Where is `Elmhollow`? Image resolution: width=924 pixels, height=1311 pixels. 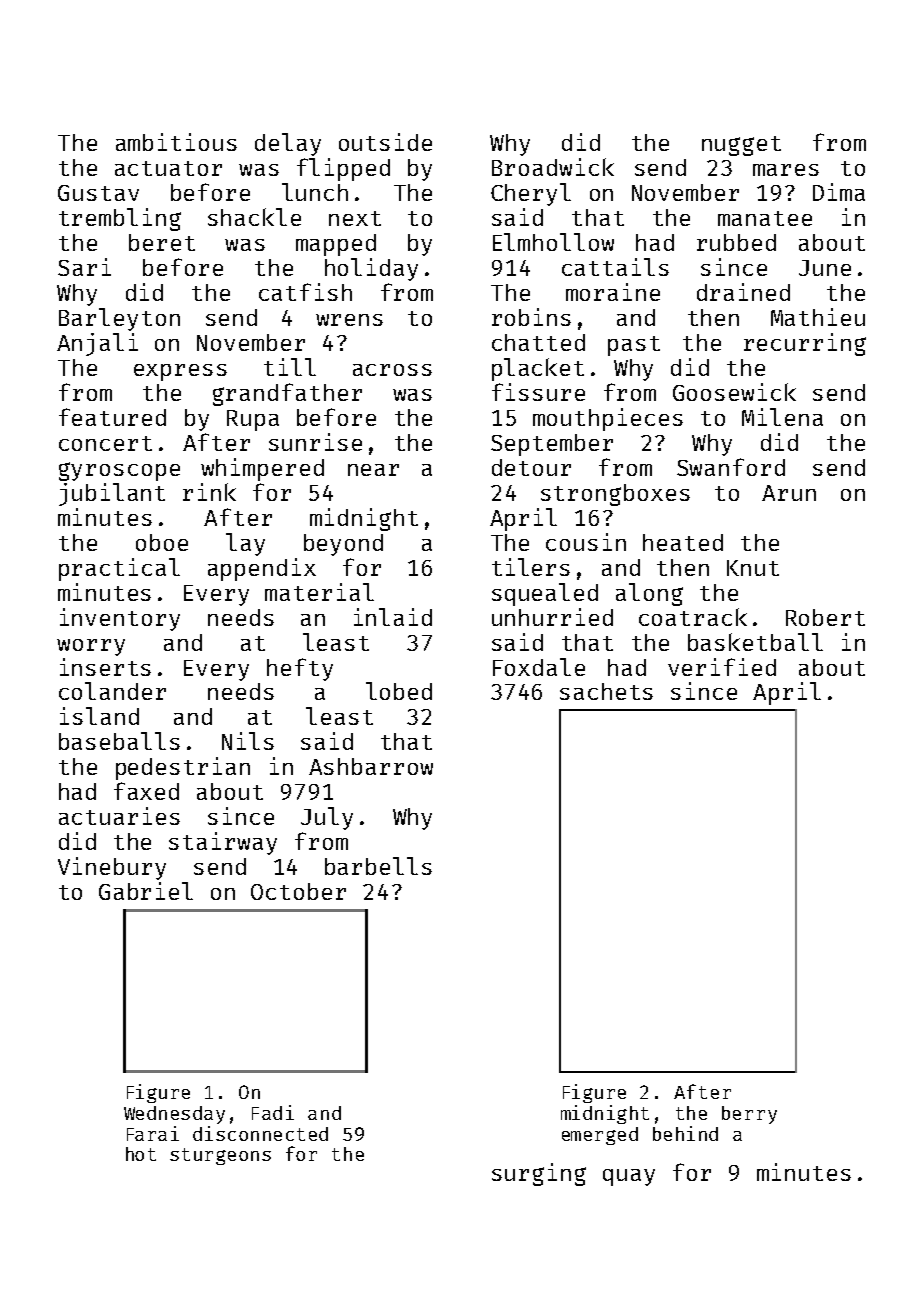
Elmhollow is located at coordinates (553, 242).
